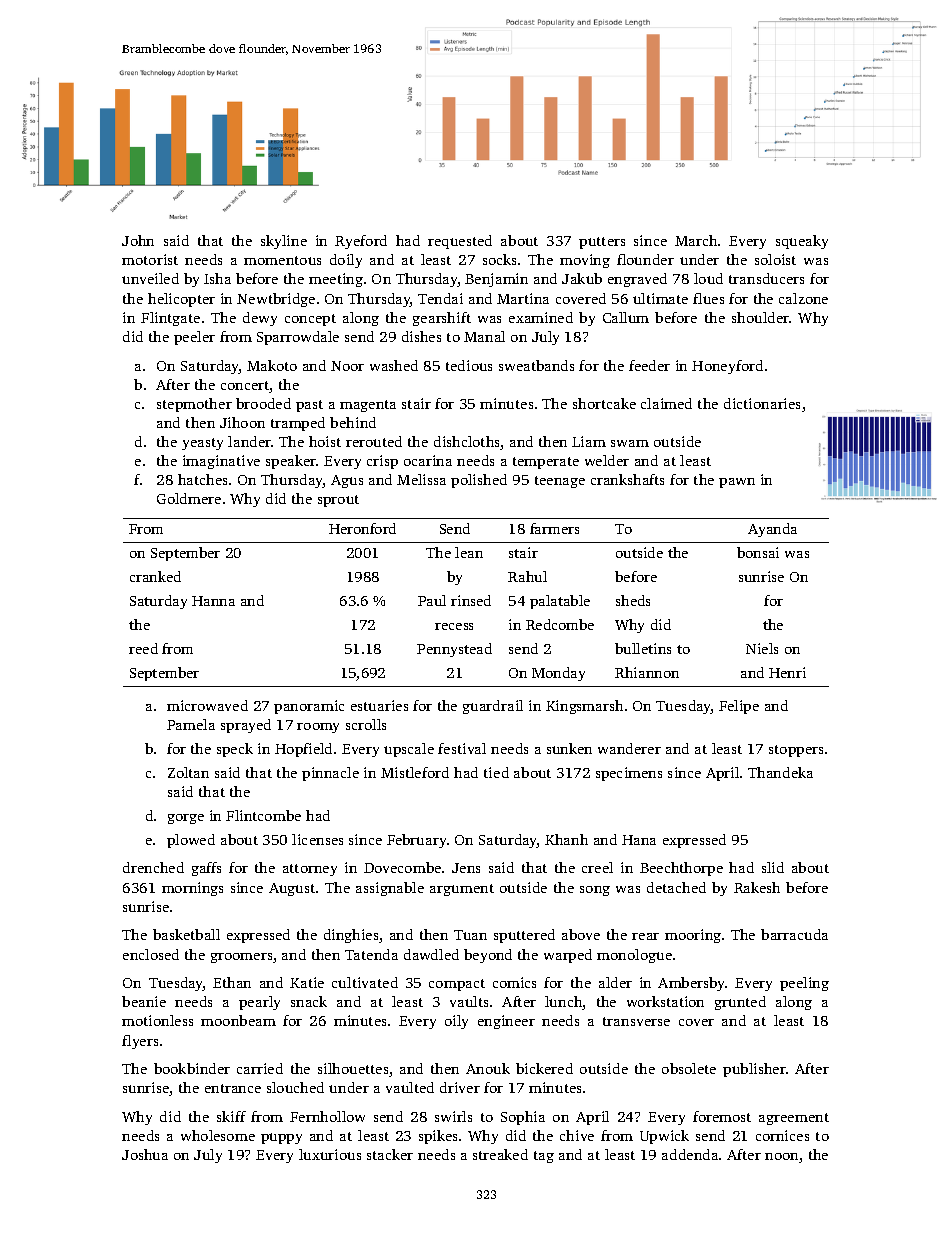 This image has width=952, height=1233. I want to click on dewy, so click(260, 319).
